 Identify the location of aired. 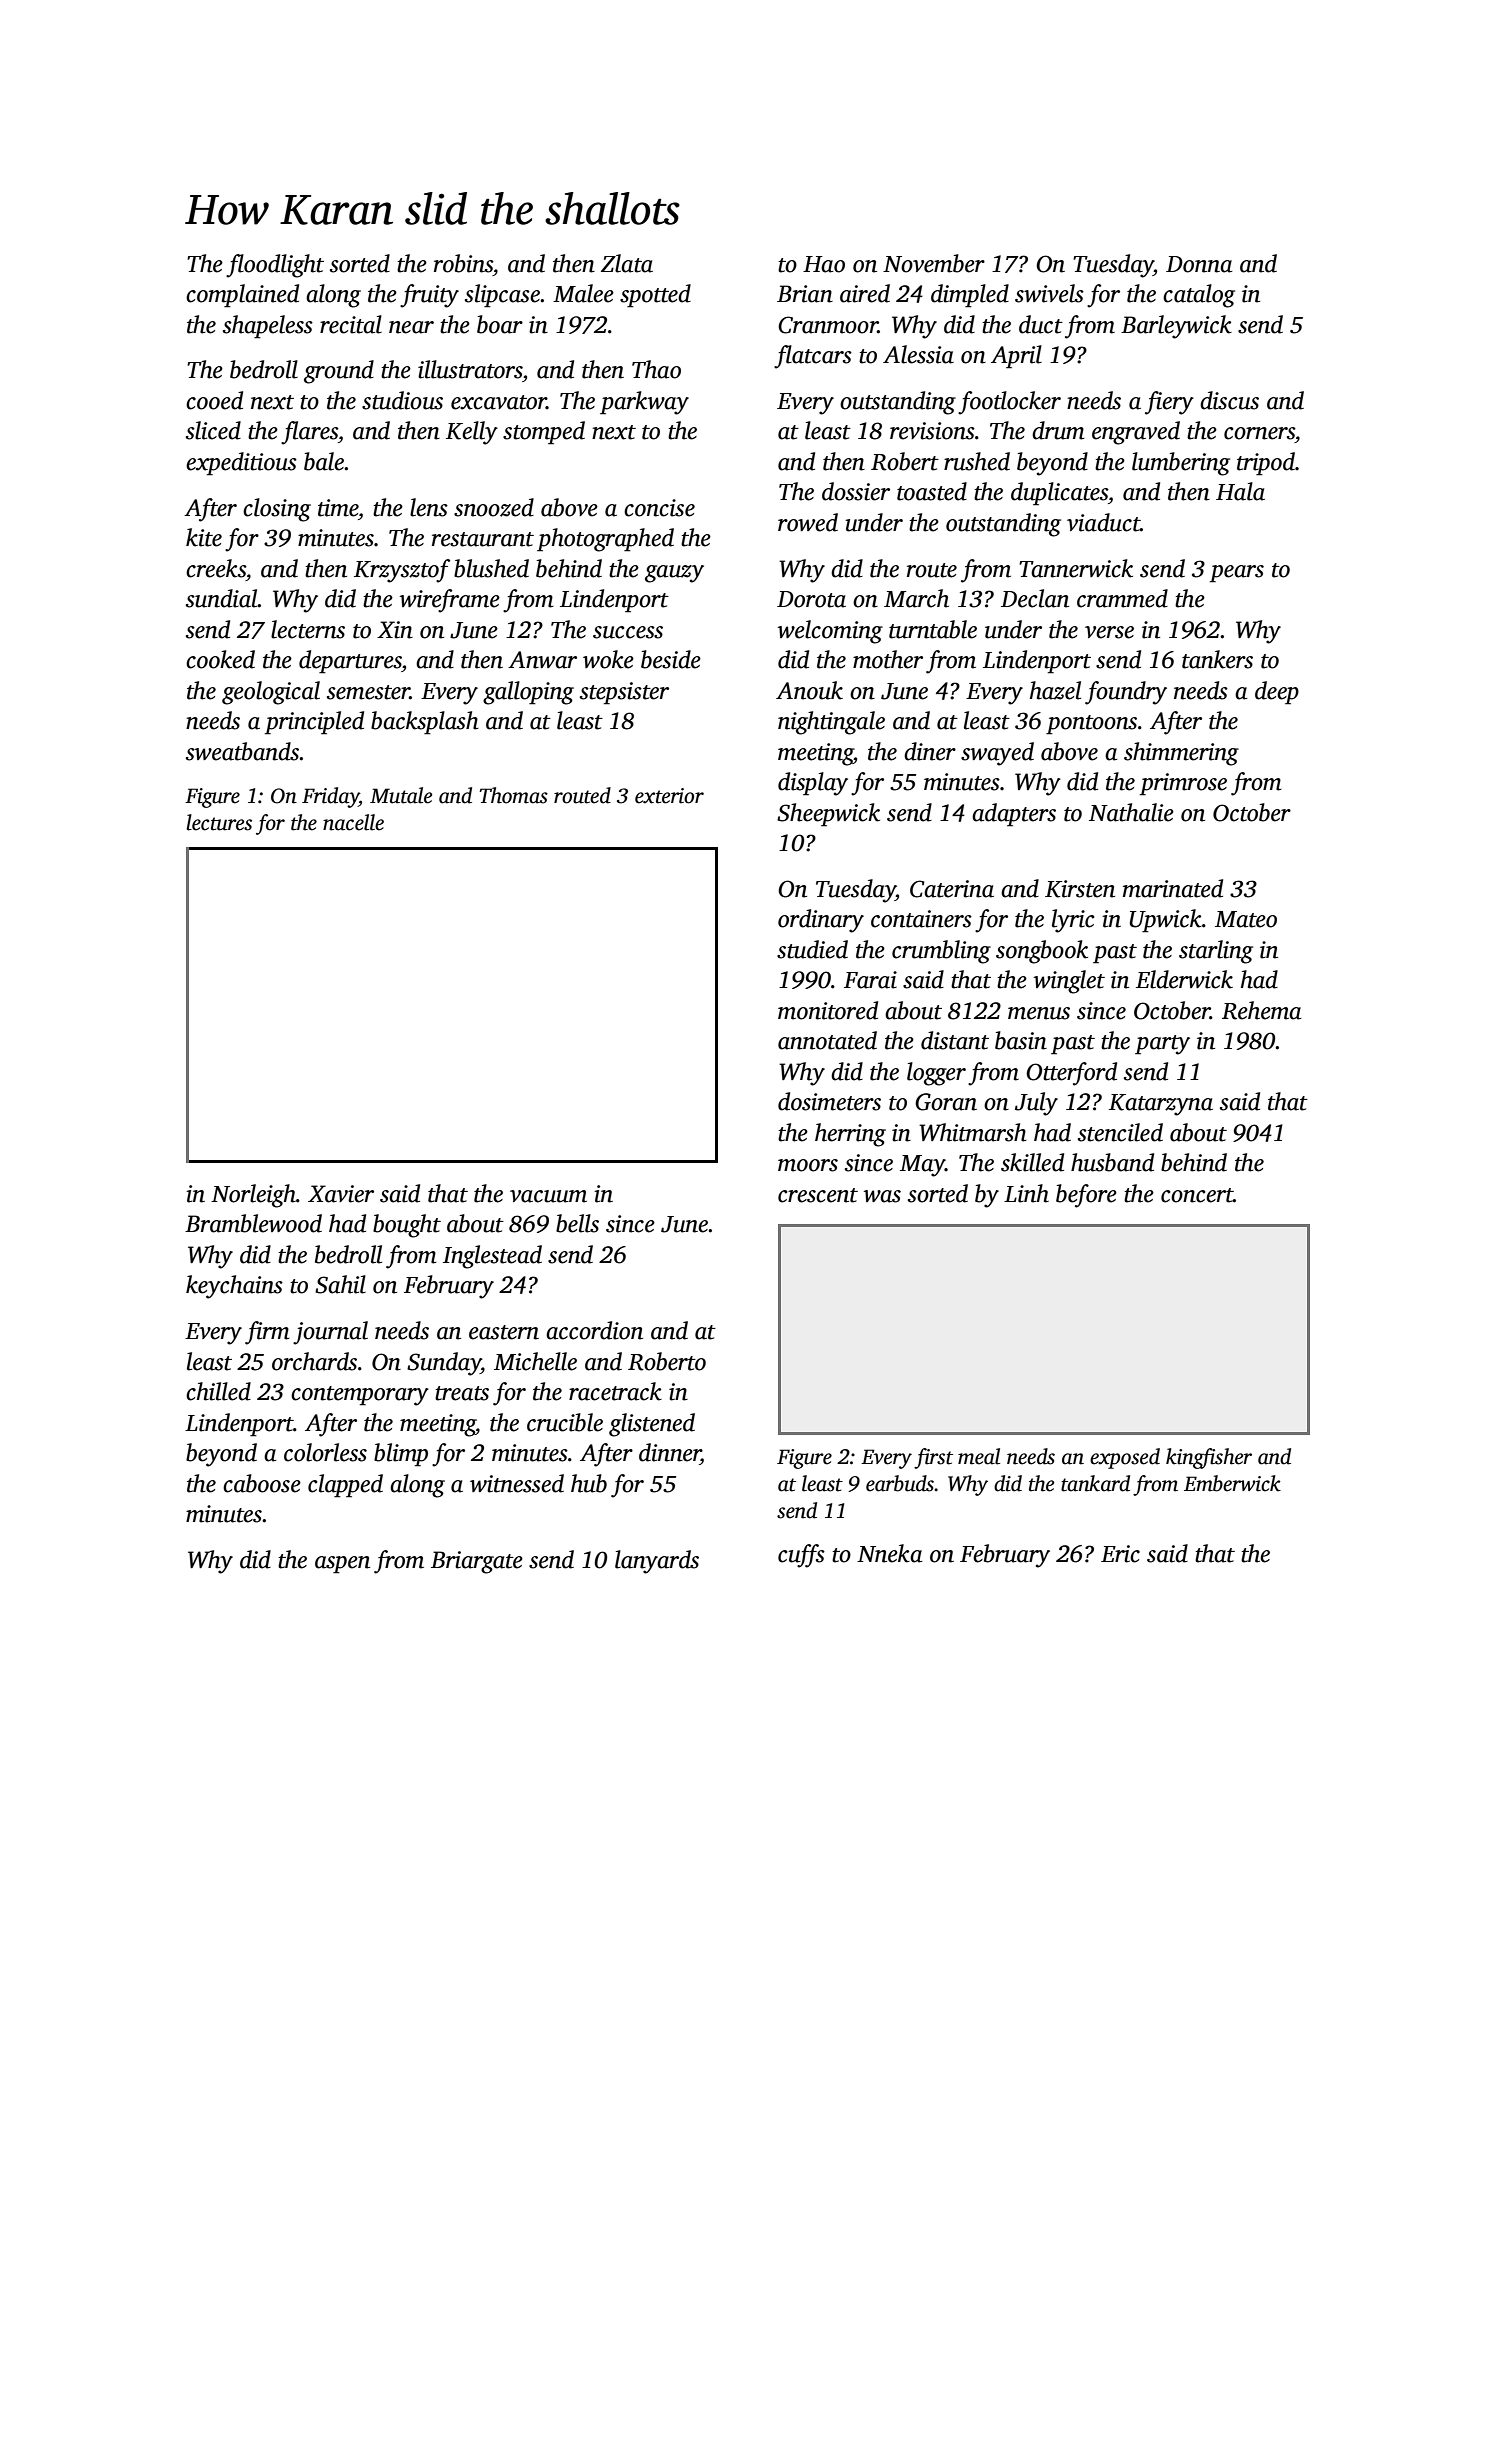
(865, 293).
